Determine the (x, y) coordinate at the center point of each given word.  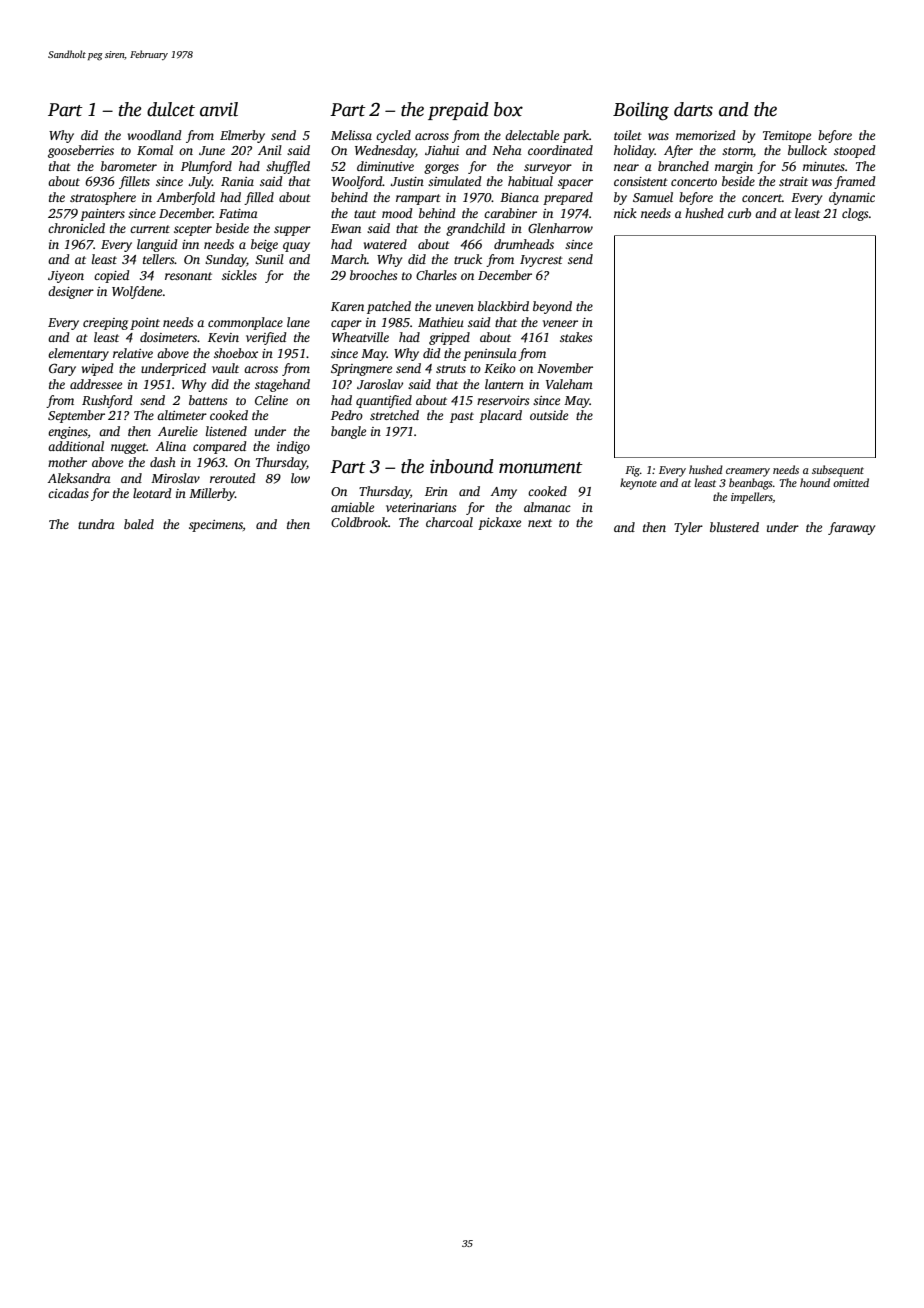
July (200, 182)
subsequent (838, 471)
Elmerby (242, 136)
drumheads (524, 244)
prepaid (458, 111)
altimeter (182, 415)
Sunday (226, 260)
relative (133, 353)
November (565, 368)
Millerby (212, 494)
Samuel (653, 197)
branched (683, 166)
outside (549, 415)
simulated (455, 181)
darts (693, 109)
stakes (576, 337)
